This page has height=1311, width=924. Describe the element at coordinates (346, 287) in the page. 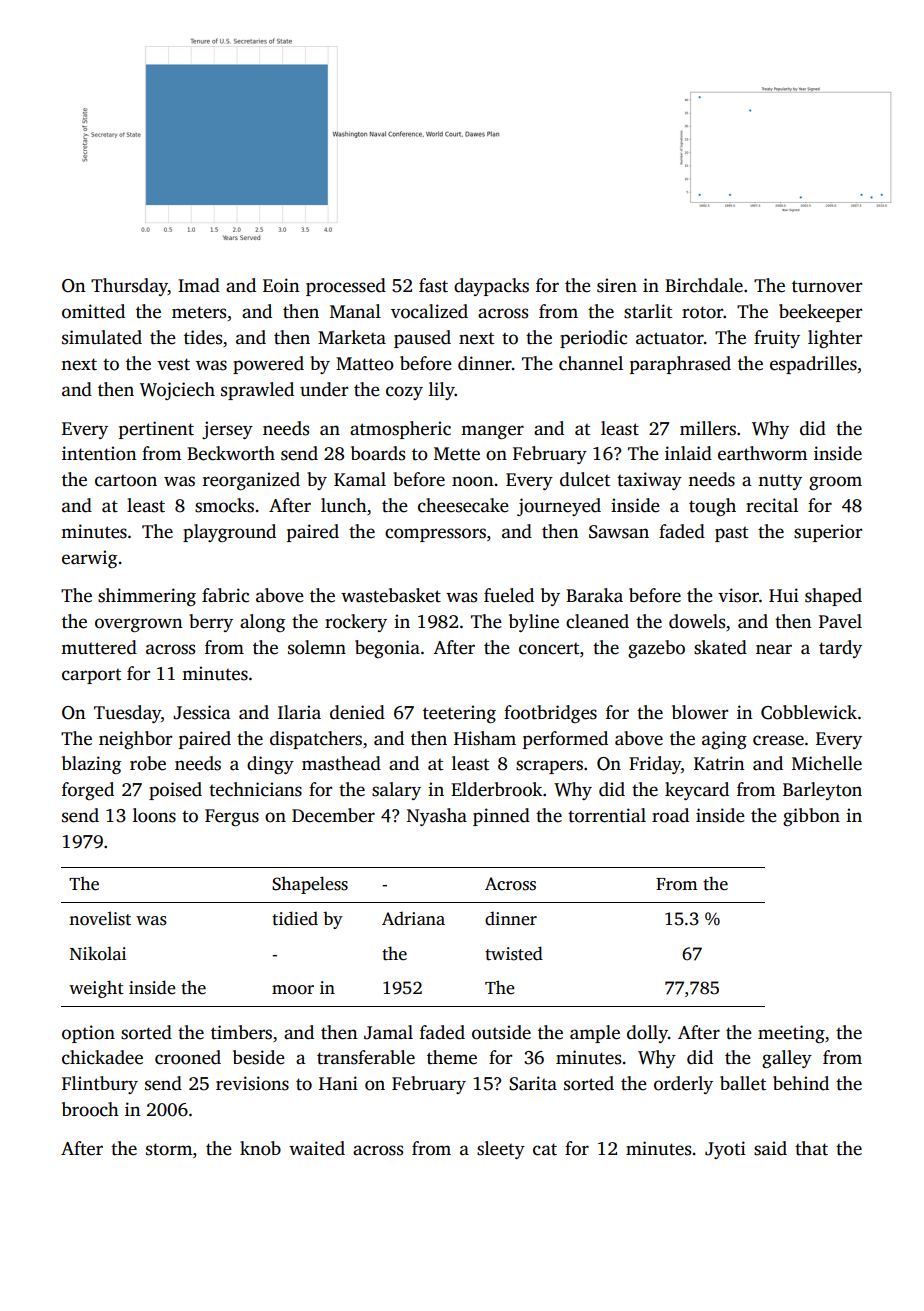

I see `processed` at that location.
